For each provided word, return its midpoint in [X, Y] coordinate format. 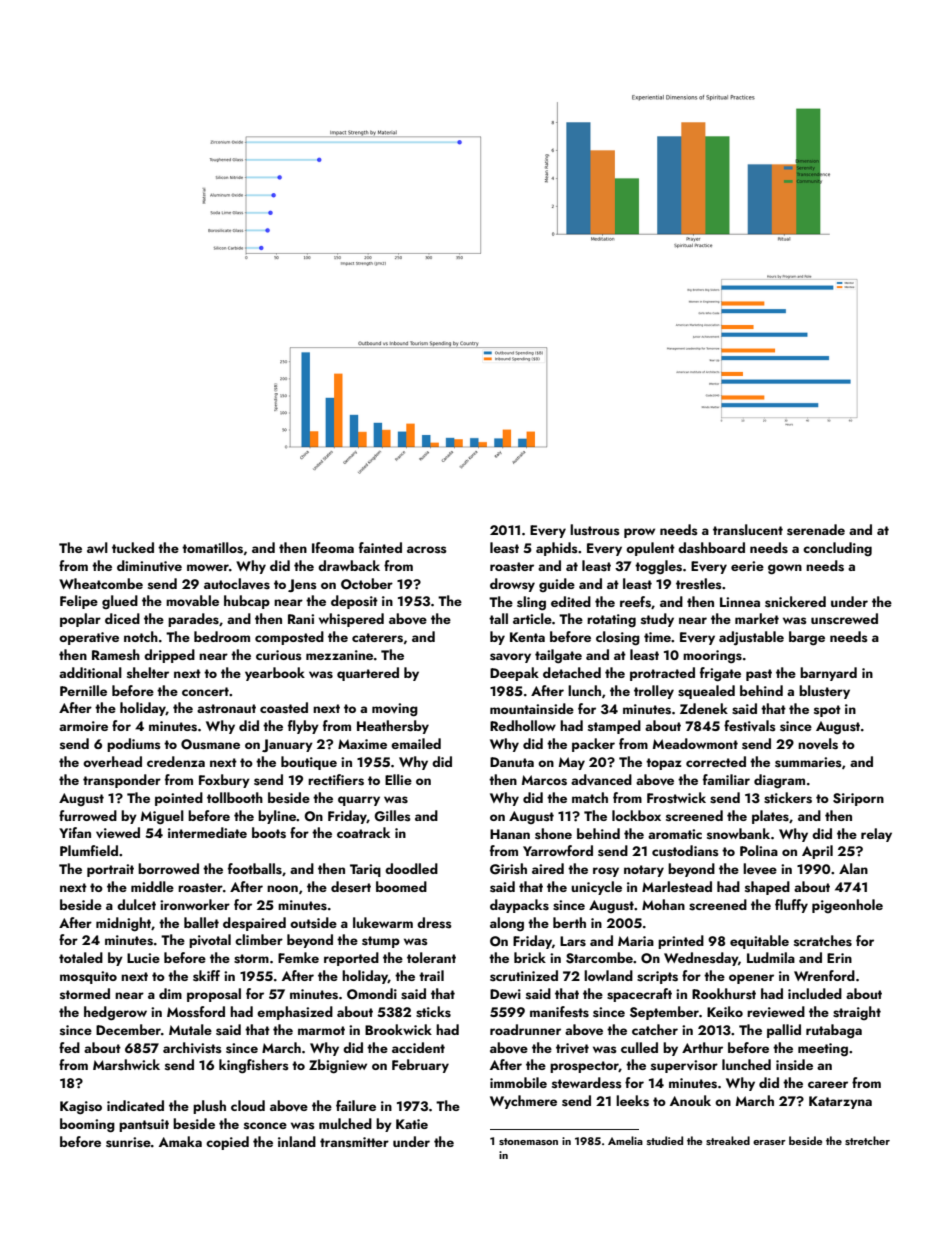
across [427, 550]
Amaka [180, 1141]
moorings [712, 657]
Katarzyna [840, 1102]
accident [418, 1047]
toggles [658, 567]
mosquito [88, 977]
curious [279, 655]
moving [395, 710]
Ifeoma [333, 547]
